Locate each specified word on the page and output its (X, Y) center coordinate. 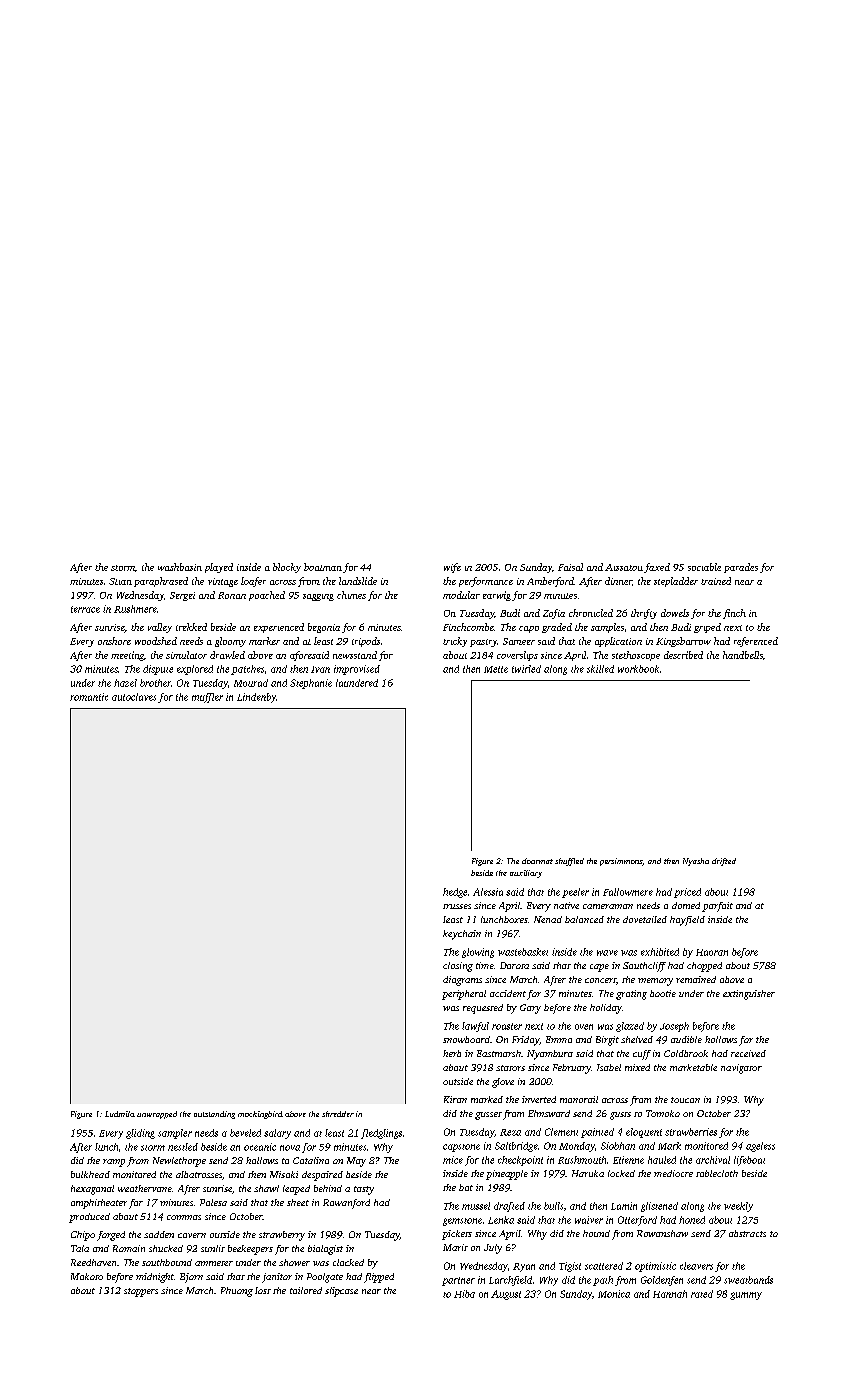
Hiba (464, 1294)
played (219, 568)
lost (263, 1290)
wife (452, 568)
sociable (704, 567)
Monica (614, 1294)
